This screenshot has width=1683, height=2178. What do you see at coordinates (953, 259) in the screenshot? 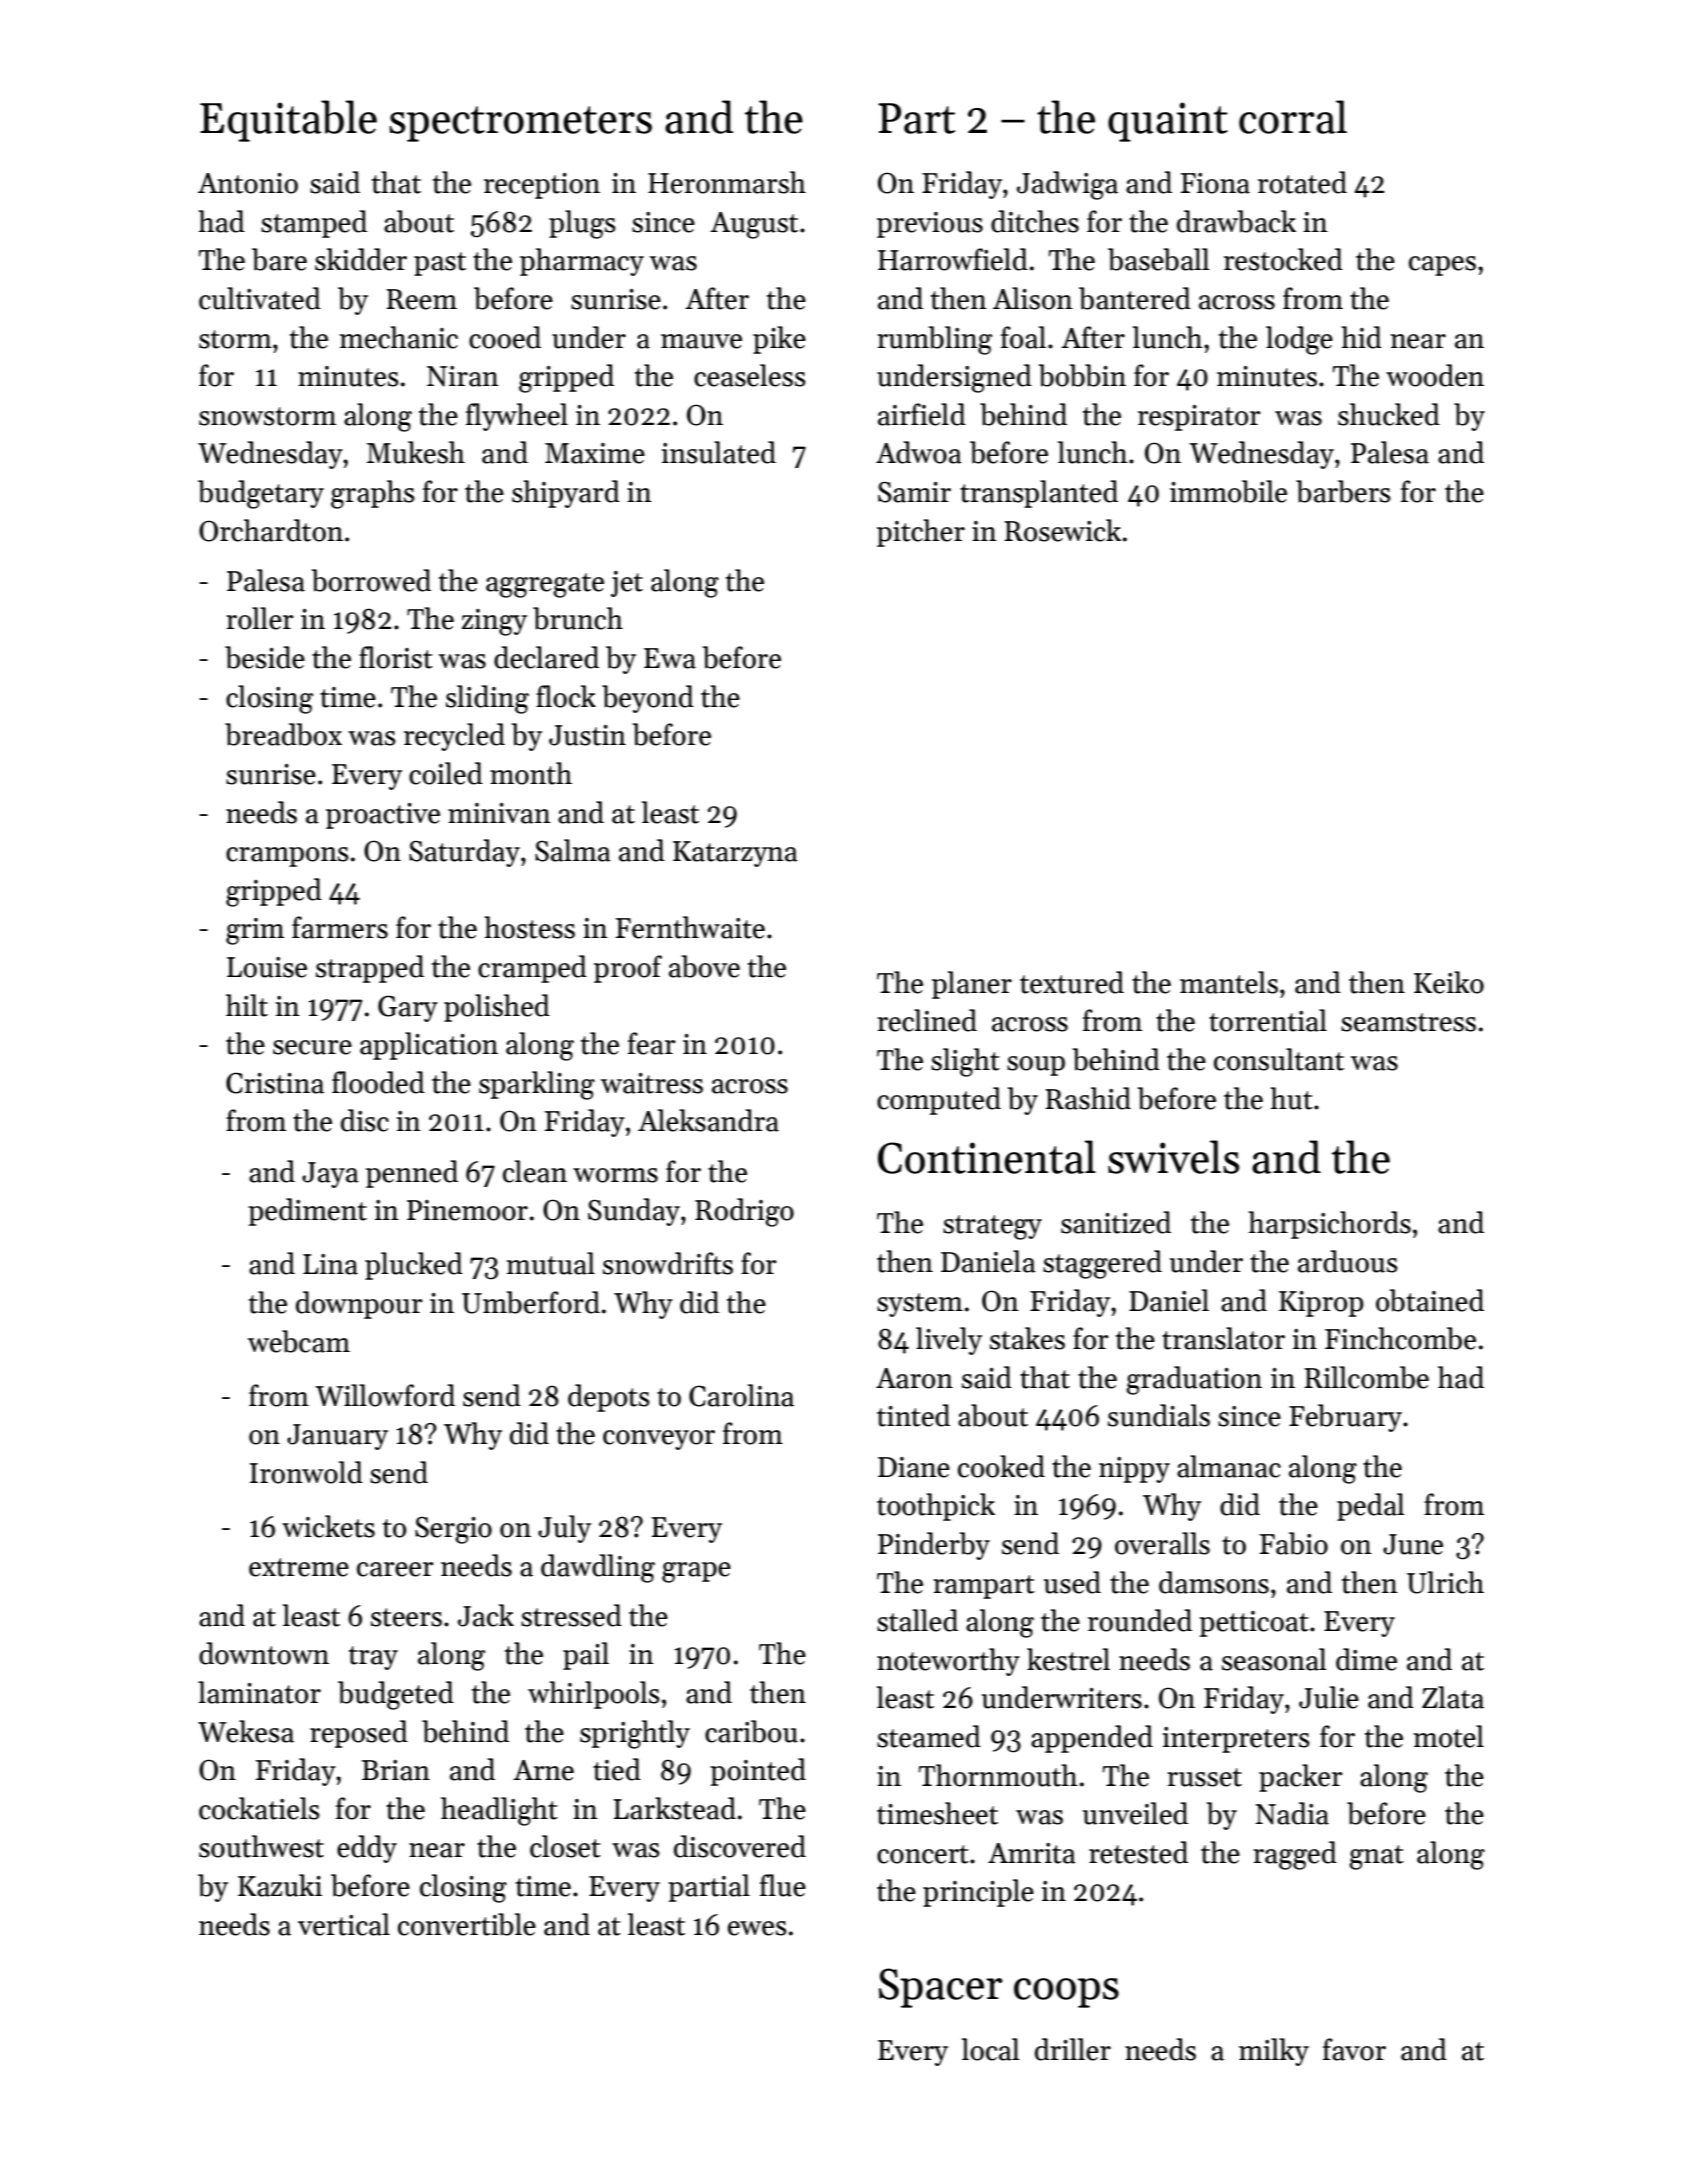
I see `Harrowfield` at bounding box center [953, 259].
